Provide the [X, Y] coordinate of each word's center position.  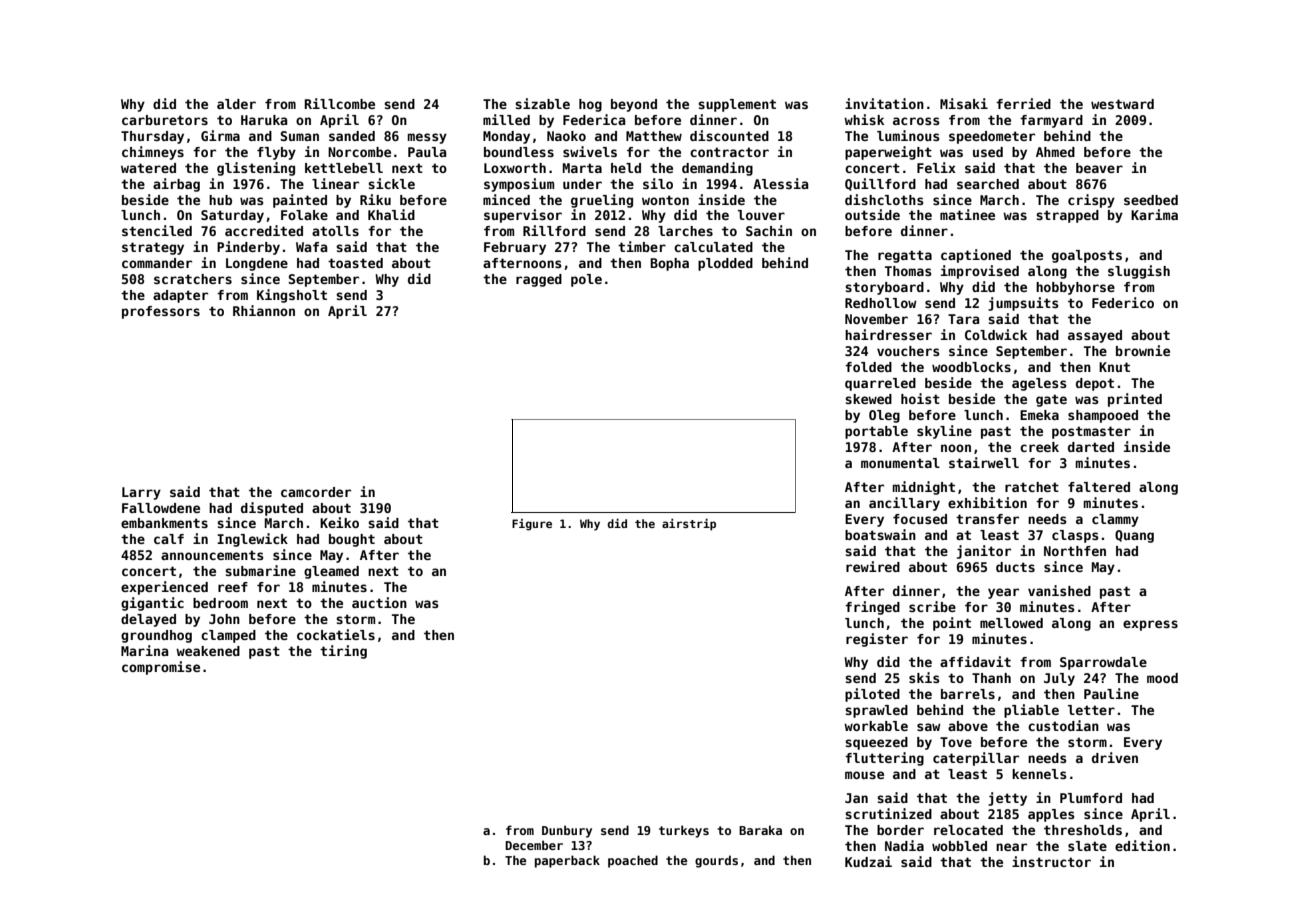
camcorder [316, 492]
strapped [1067, 216]
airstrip [689, 525]
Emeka [1039, 415]
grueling [602, 201]
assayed [1095, 336]
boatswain [880, 534]
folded [868, 367]
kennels [1039, 774]
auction [379, 602]
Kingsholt [292, 296]
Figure [532, 525]
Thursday [152, 137]
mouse [864, 775]
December [534, 845]
